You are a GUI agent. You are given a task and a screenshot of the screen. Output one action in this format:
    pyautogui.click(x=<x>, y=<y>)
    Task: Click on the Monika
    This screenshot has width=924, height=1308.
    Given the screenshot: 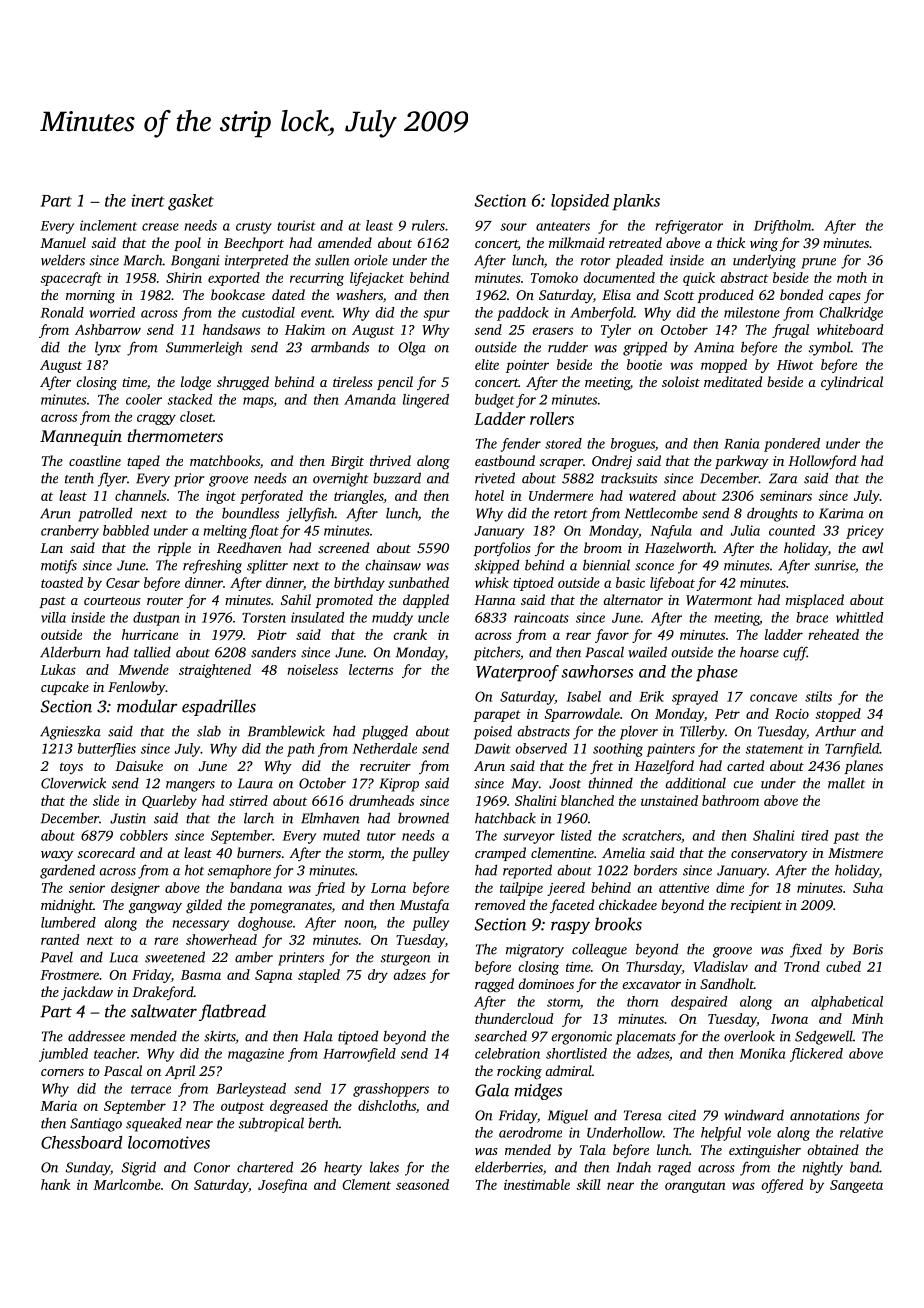 What is the action you would take?
    pyautogui.click(x=762, y=1053)
